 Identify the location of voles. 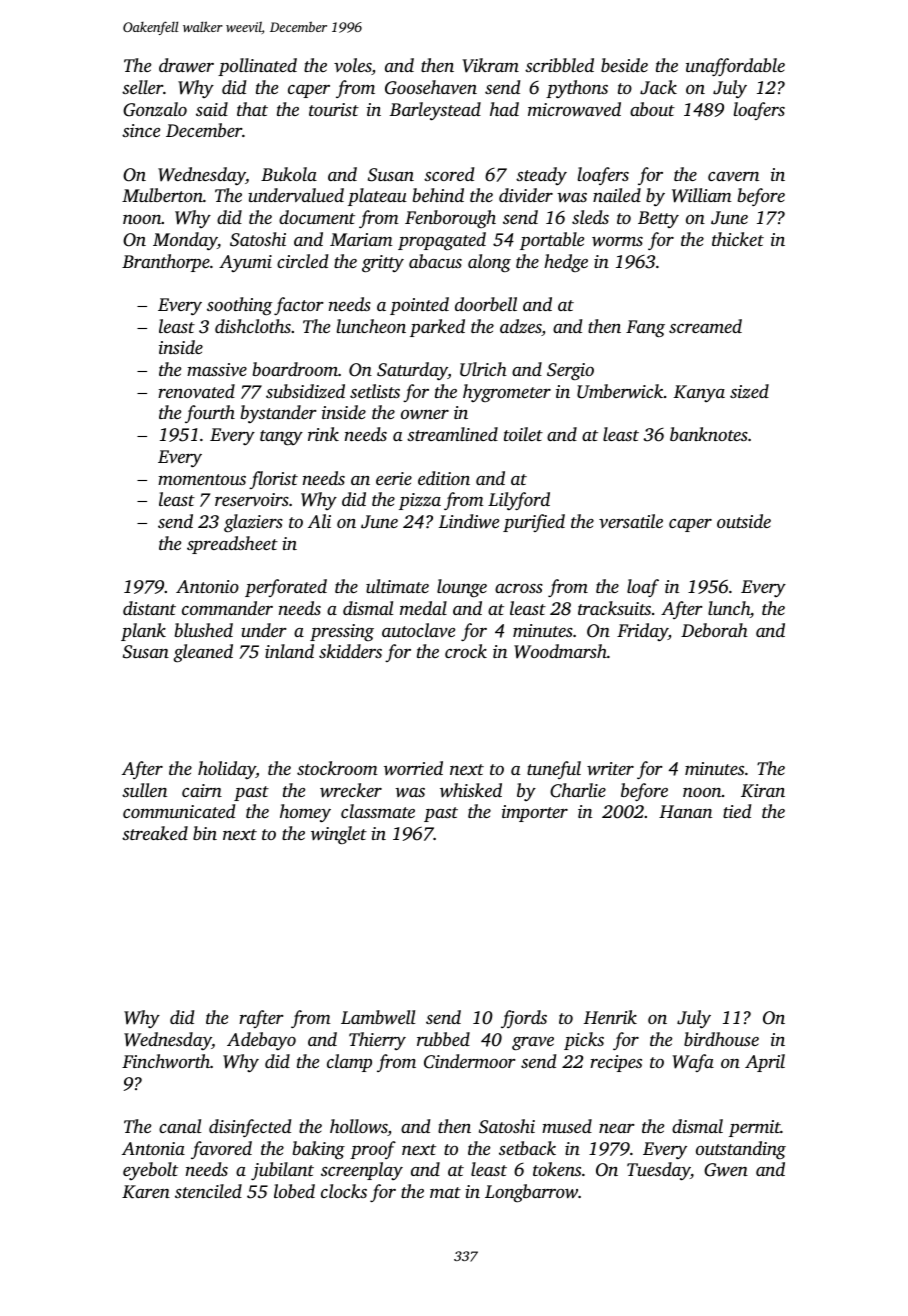
(353, 66).
